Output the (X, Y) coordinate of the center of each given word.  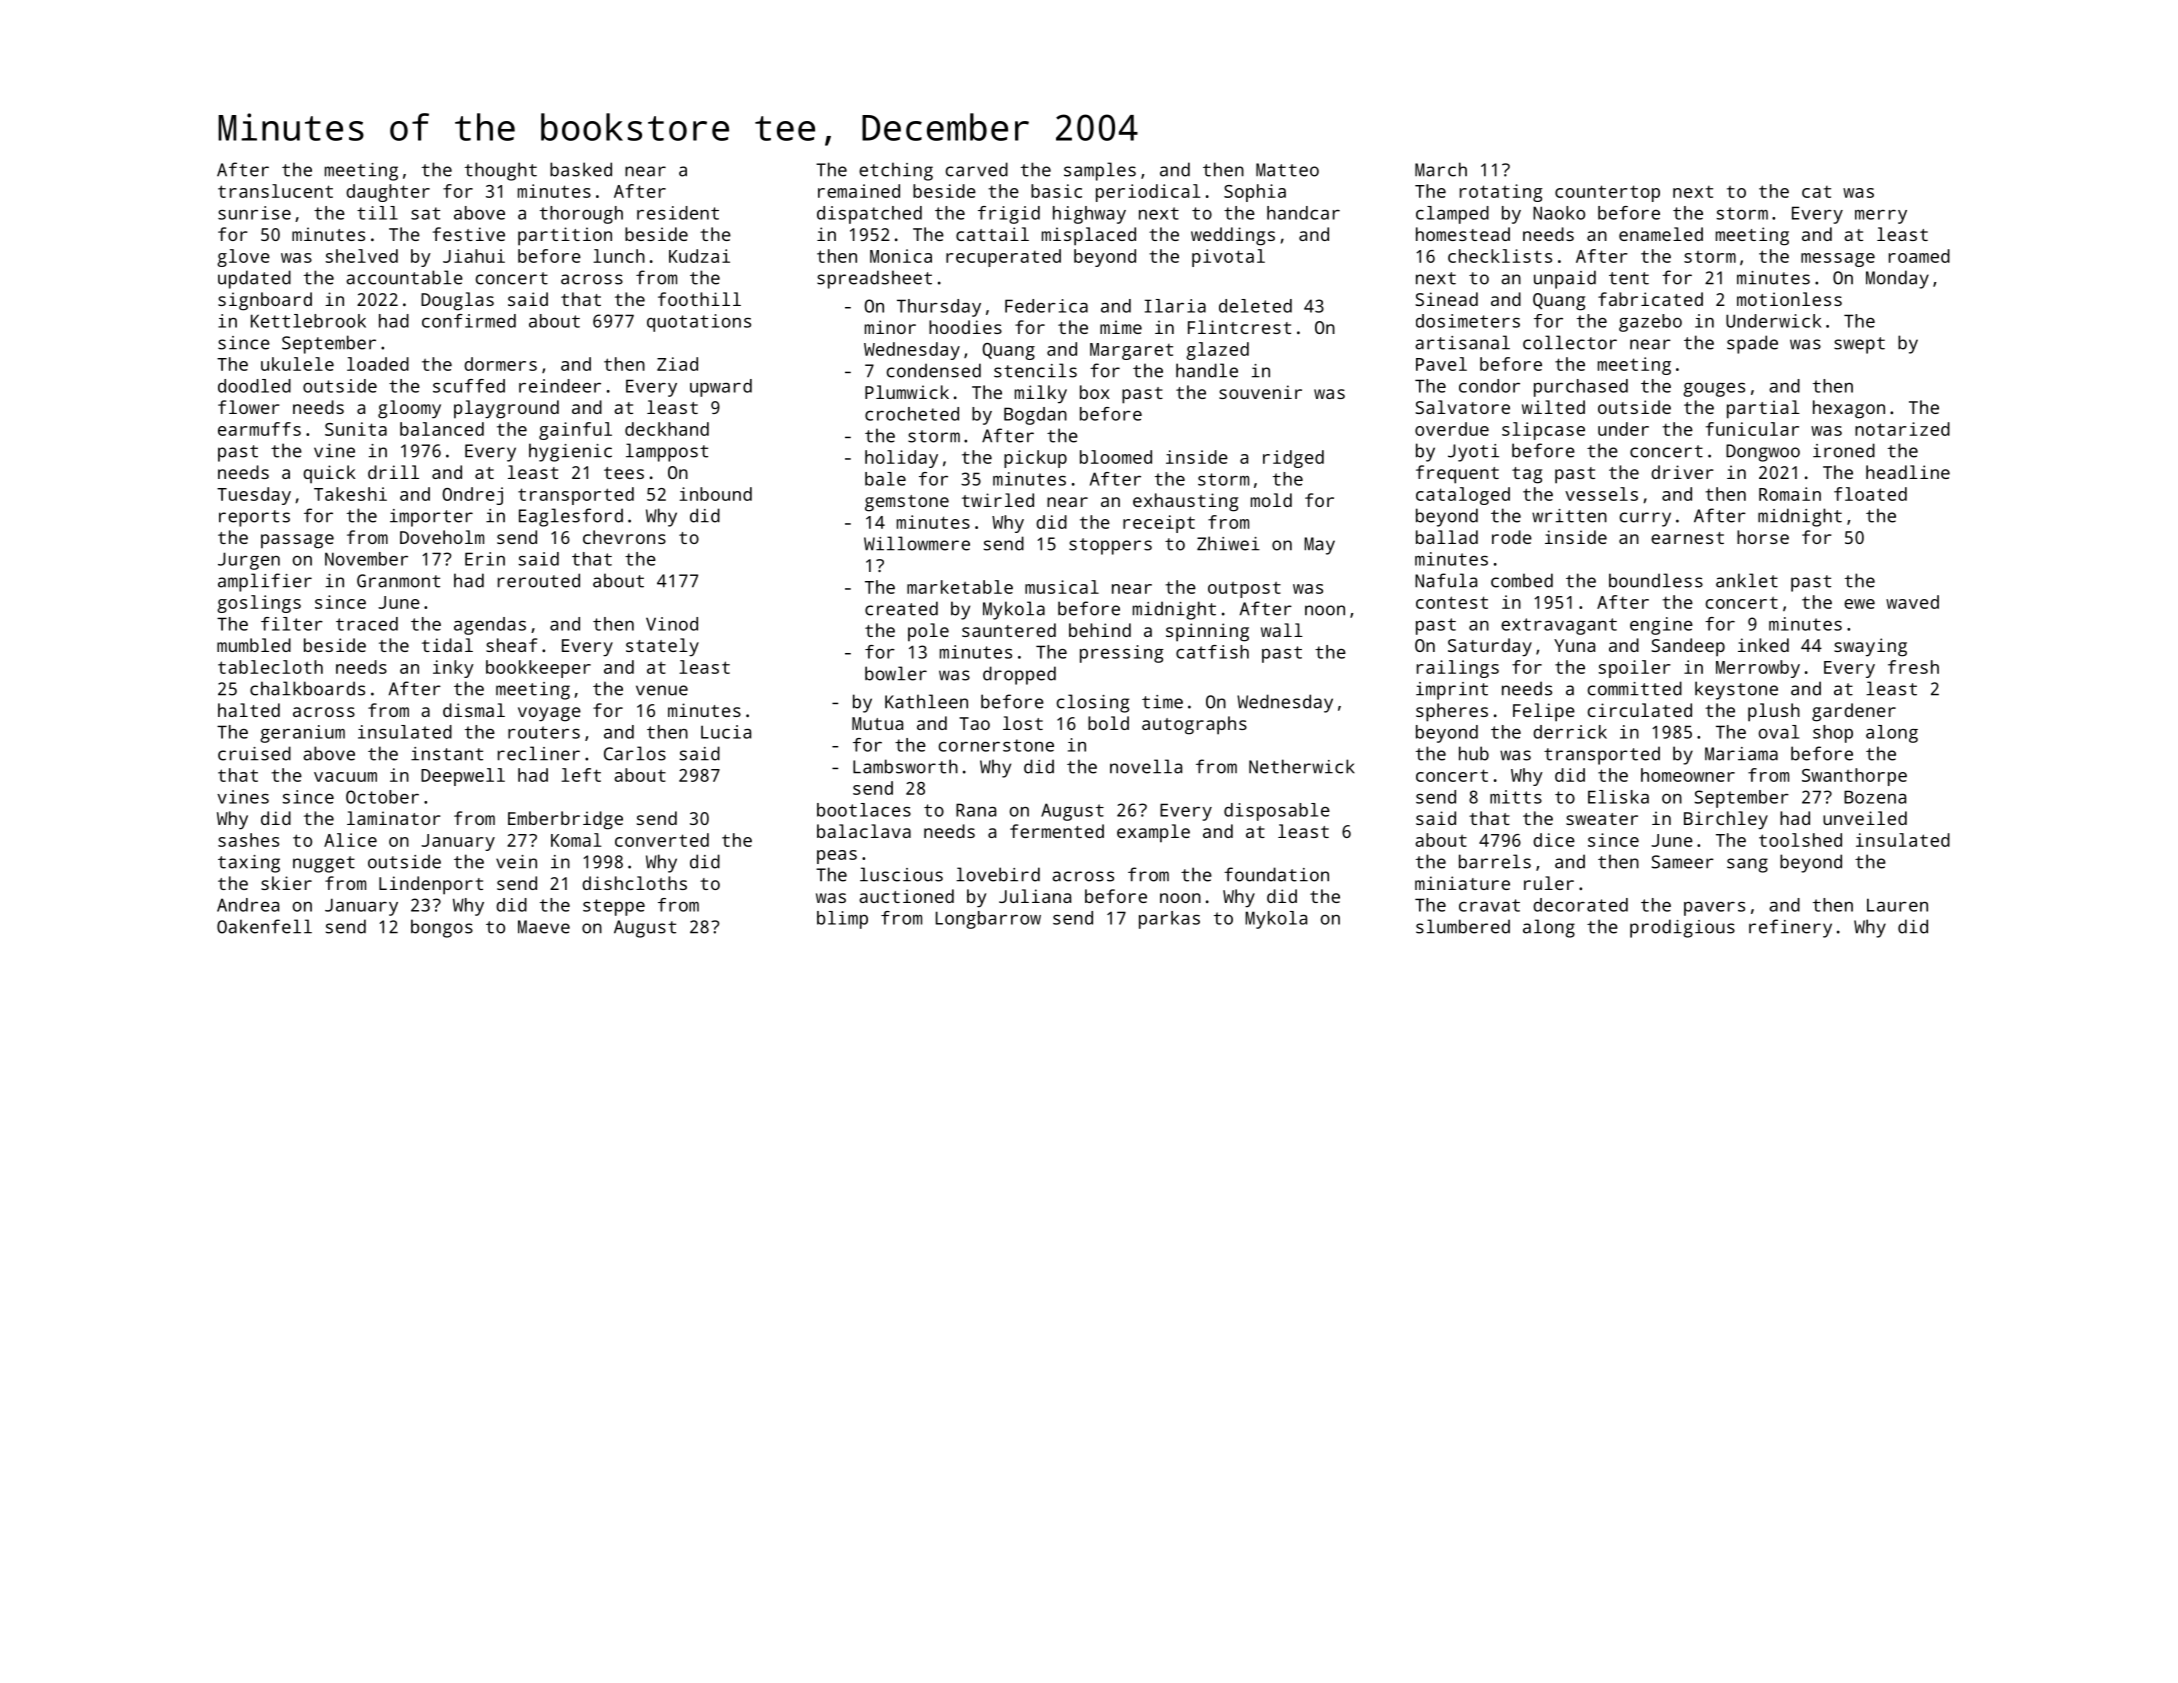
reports (254, 518)
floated (1870, 494)
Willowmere (917, 543)
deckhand (667, 429)
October (382, 797)
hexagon (1849, 409)
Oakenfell (264, 926)
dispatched (869, 215)
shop (1833, 734)
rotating (1501, 193)
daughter (388, 193)
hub (1474, 753)
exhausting (1185, 502)
